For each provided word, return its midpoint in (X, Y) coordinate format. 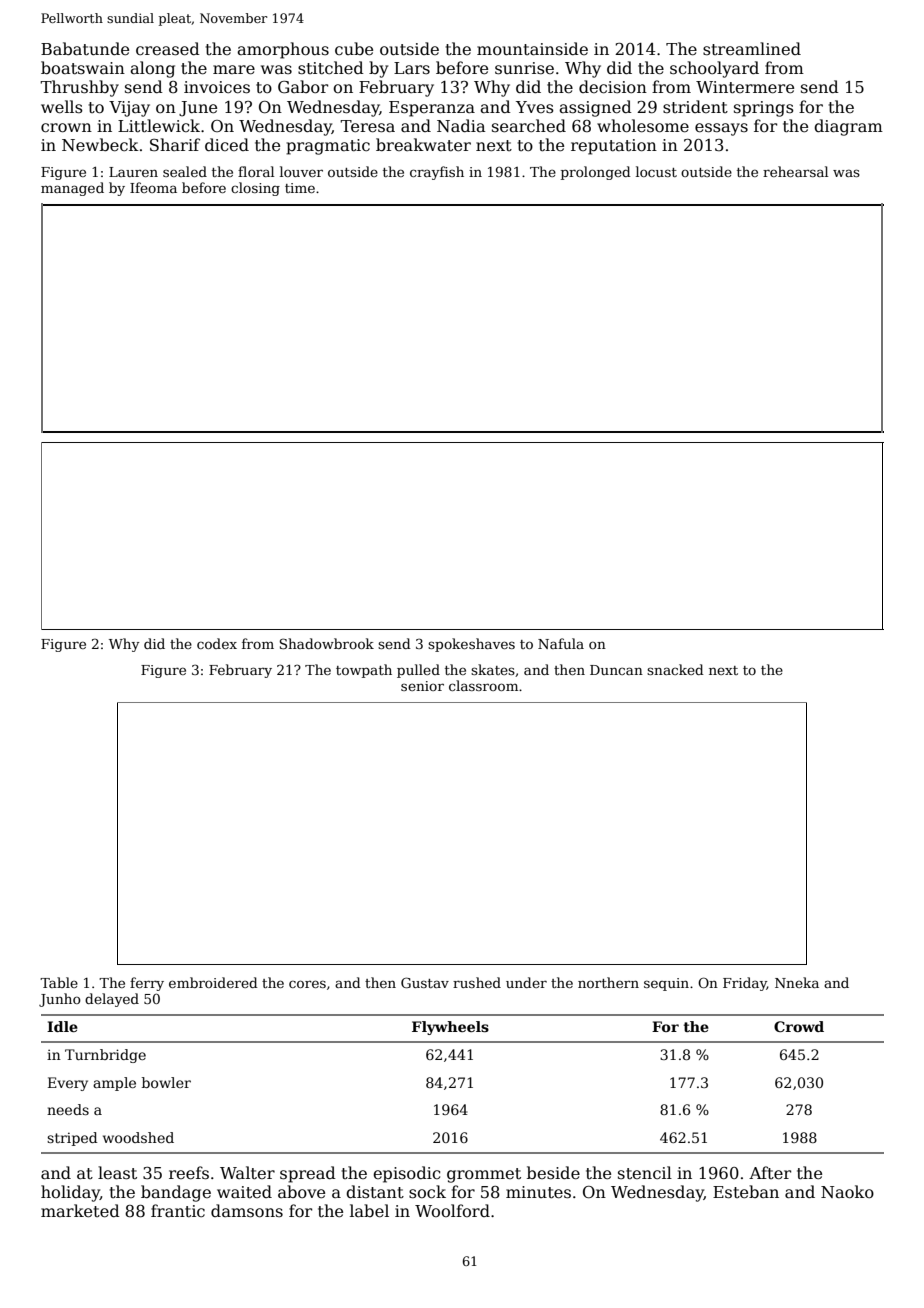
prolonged (596, 173)
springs (764, 109)
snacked (675, 669)
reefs (189, 1173)
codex (217, 643)
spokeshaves (471, 645)
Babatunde (85, 49)
